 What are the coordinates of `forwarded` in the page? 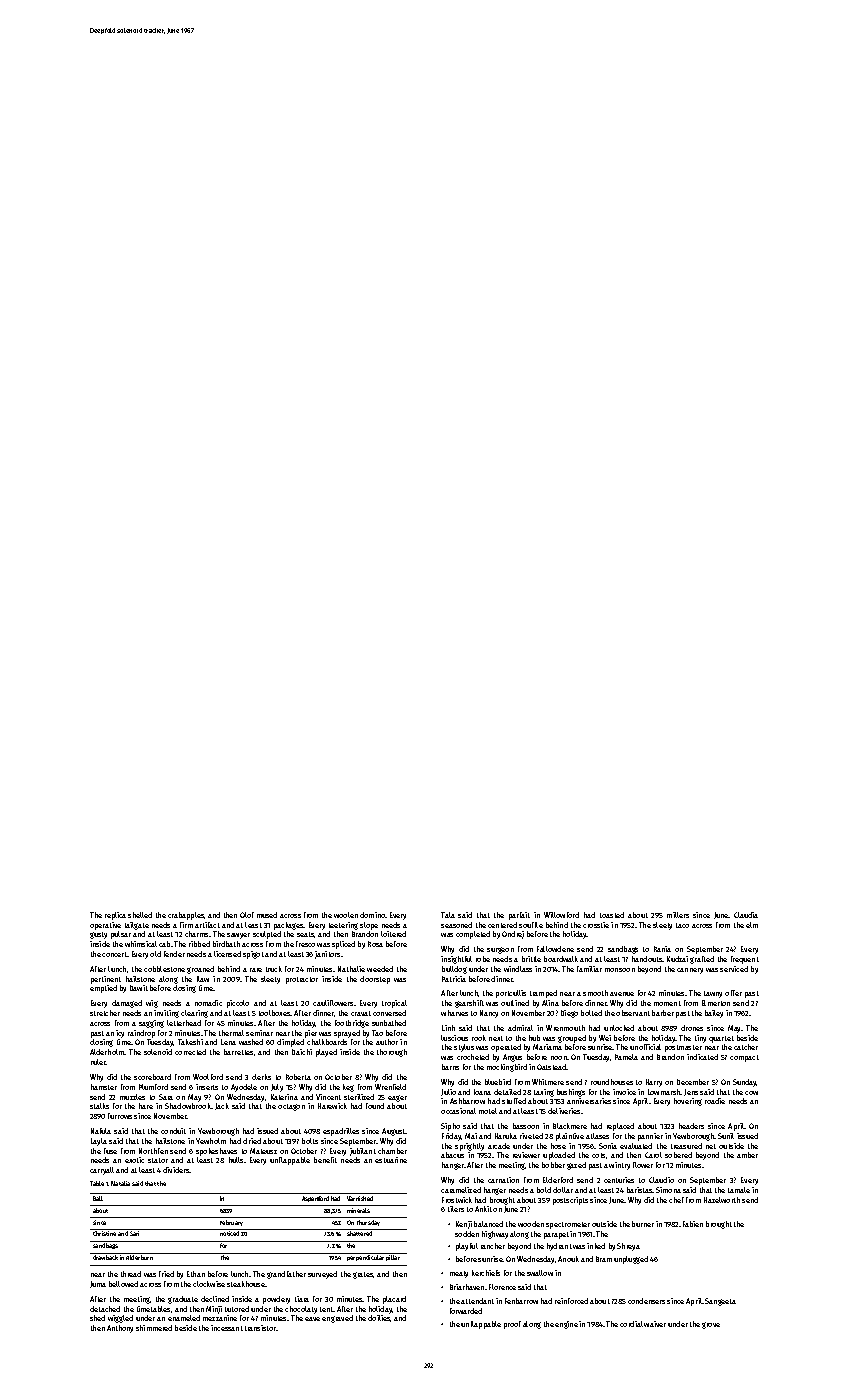 It's located at (466, 1311).
